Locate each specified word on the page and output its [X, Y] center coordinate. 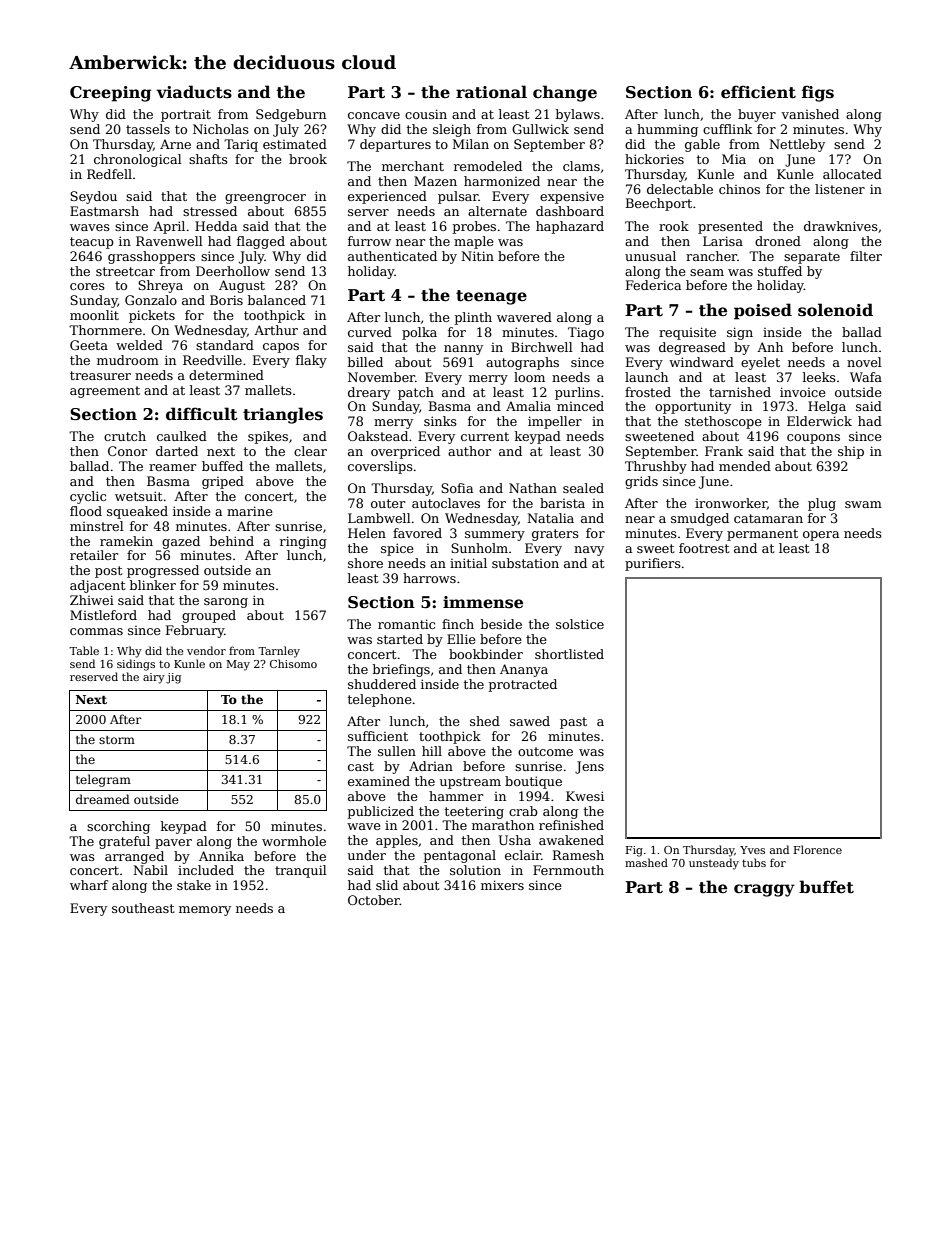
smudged [700, 519]
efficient [758, 92]
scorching [118, 827]
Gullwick [540, 129]
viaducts [194, 92]
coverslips [380, 467]
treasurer [100, 375]
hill [432, 751]
